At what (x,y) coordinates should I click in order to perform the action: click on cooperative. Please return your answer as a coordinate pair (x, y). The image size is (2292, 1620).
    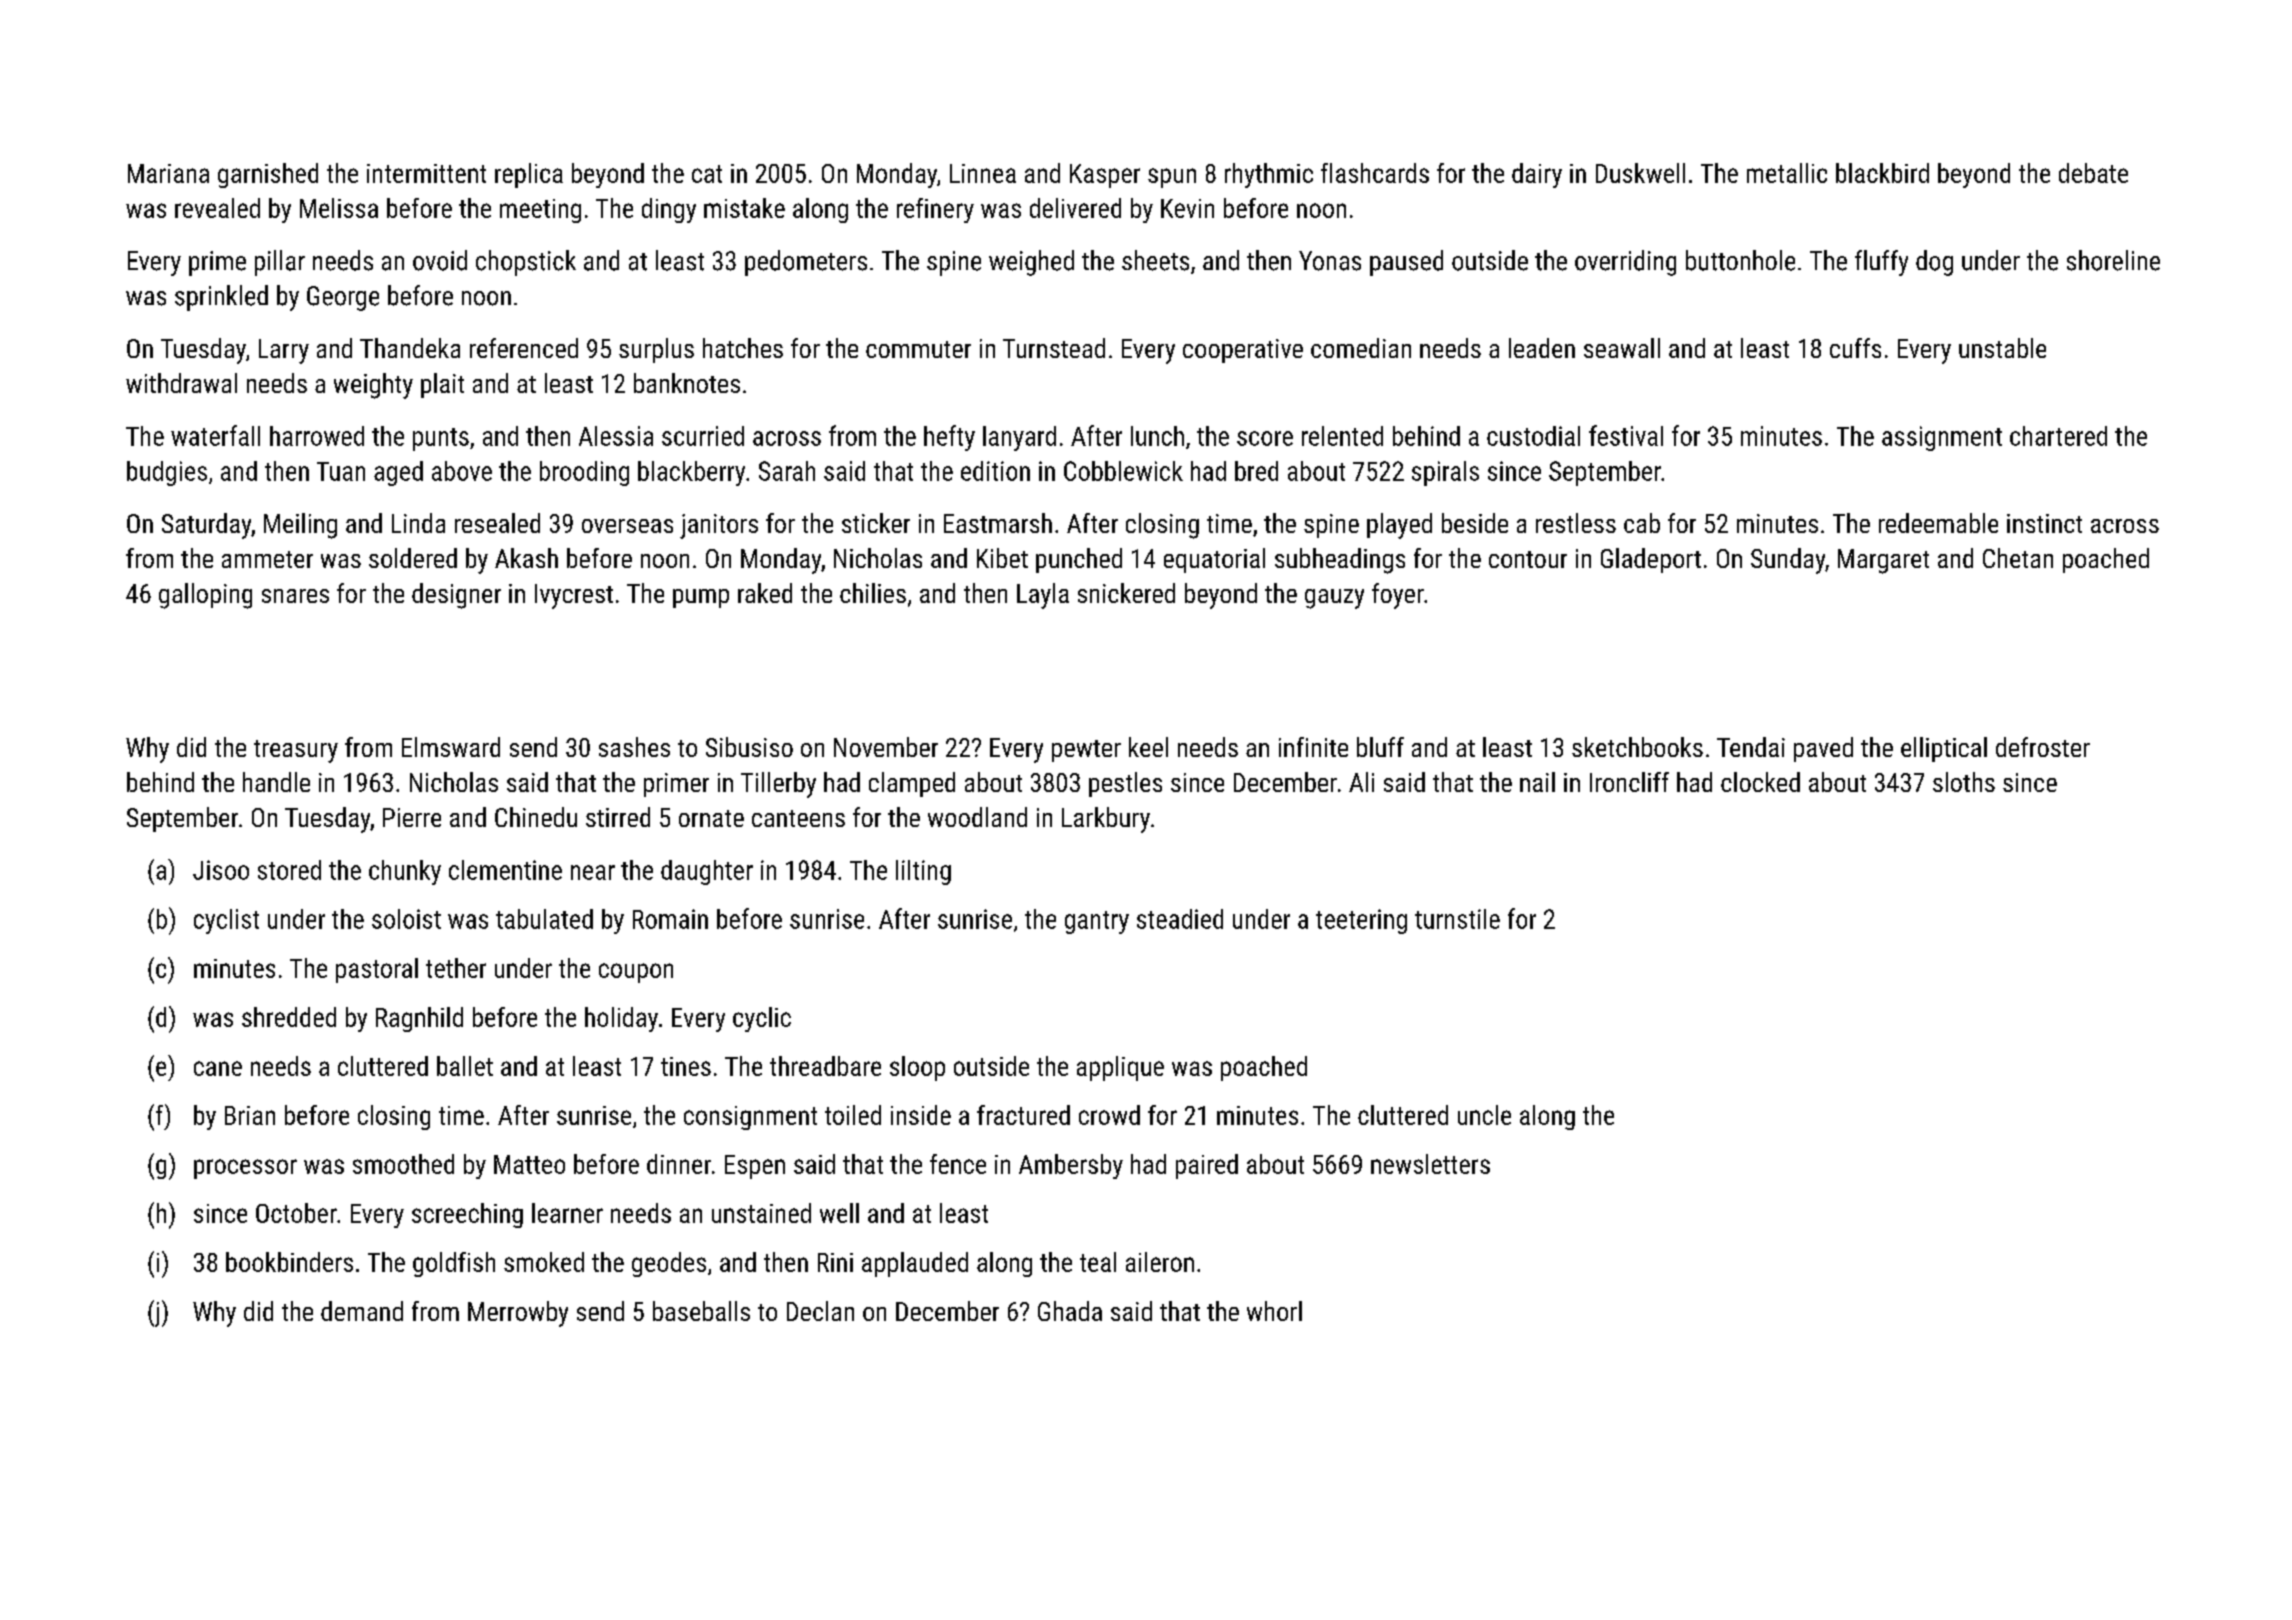
    Looking at the image, I should click on (1243, 351).
